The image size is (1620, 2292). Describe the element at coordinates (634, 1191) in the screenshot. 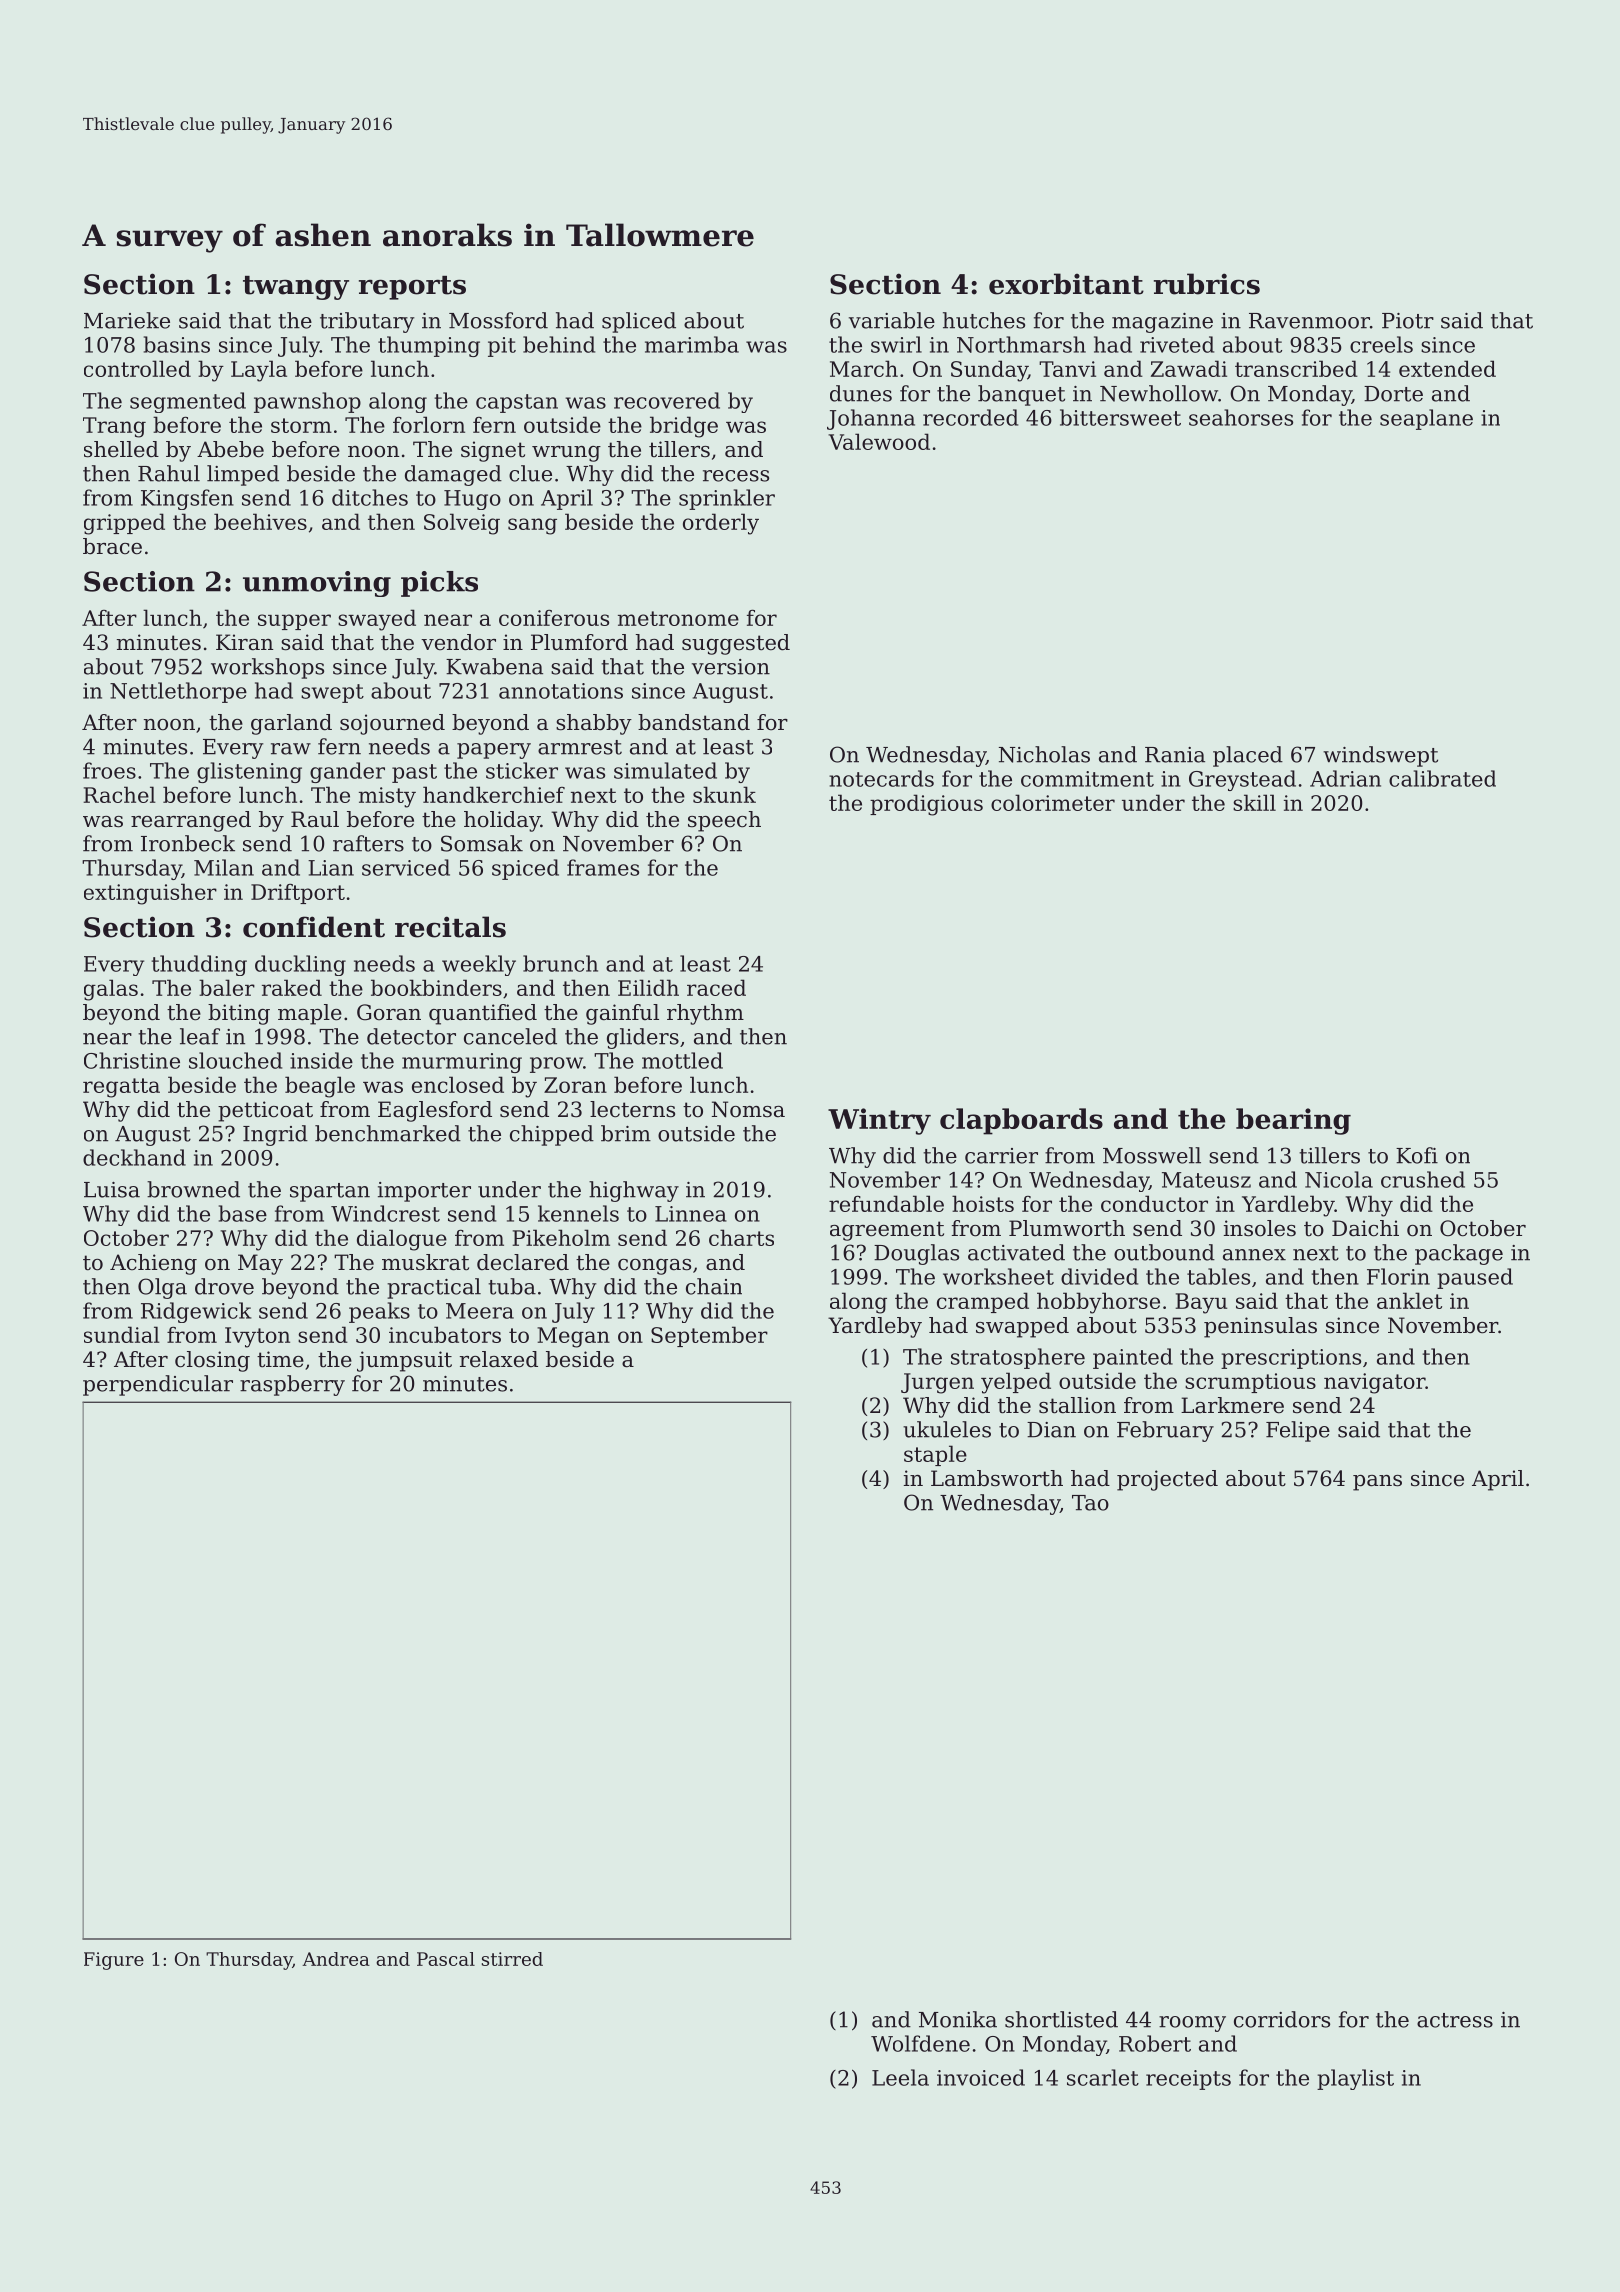

I see `highway` at that location.
